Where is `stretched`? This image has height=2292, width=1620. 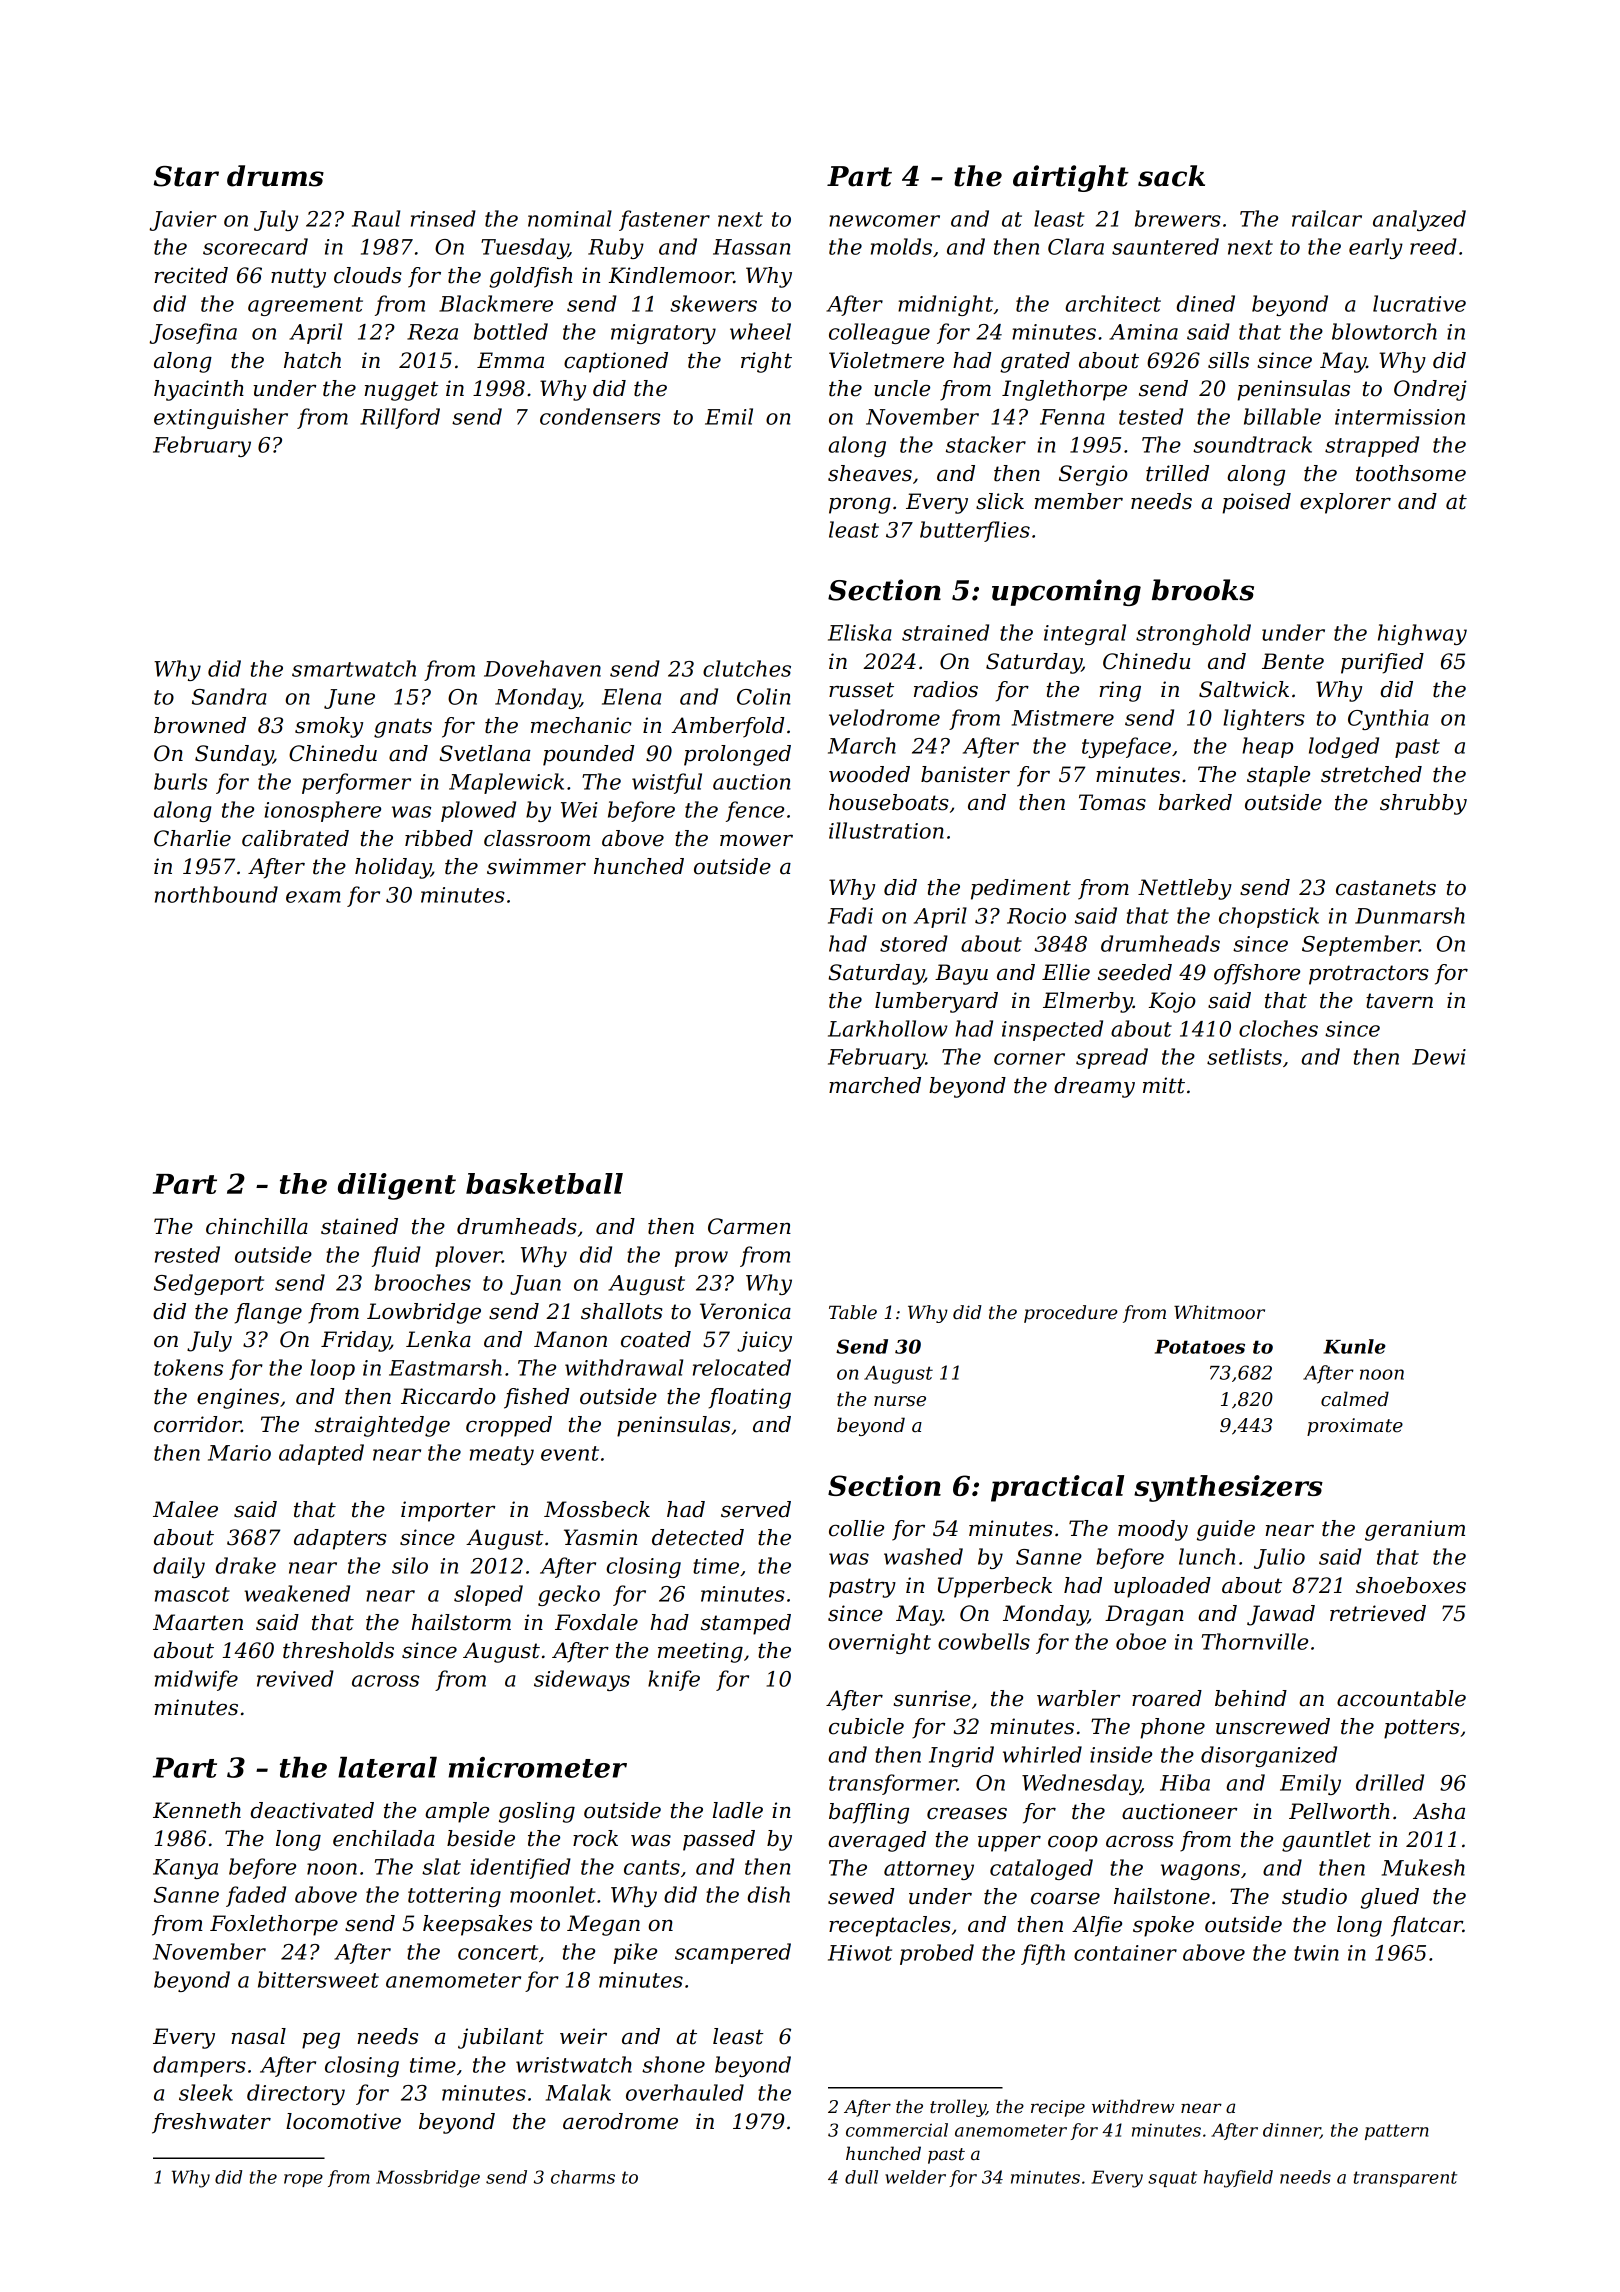
stretched is located at coordinates (1371, 774).
